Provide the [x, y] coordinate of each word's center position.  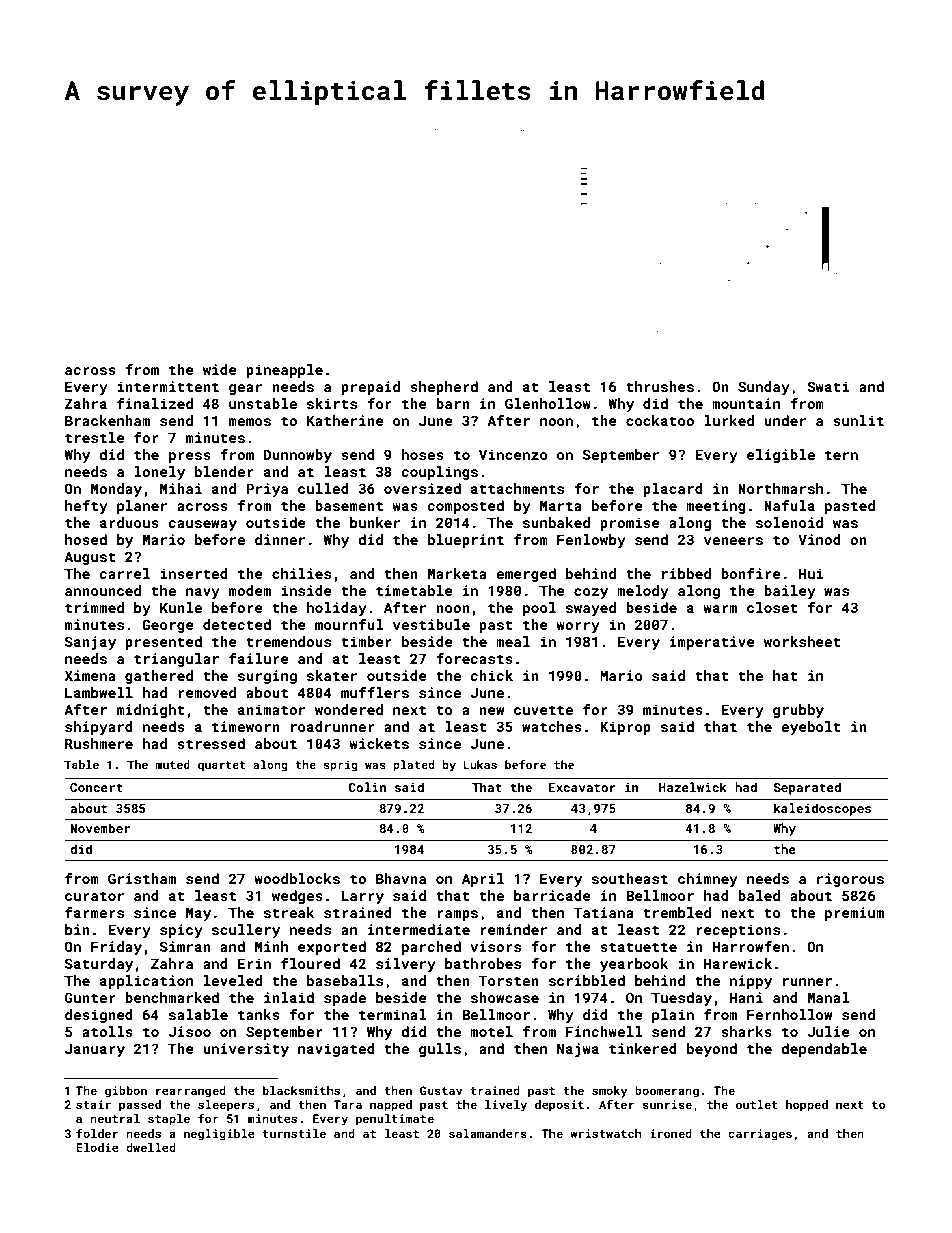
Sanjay [90, 643]
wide [220, 369]
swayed [591, 609]
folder [97, 1133]
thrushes [660, 386]
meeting [716, 507]
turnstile [294, 1133]
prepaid [370, 388]
